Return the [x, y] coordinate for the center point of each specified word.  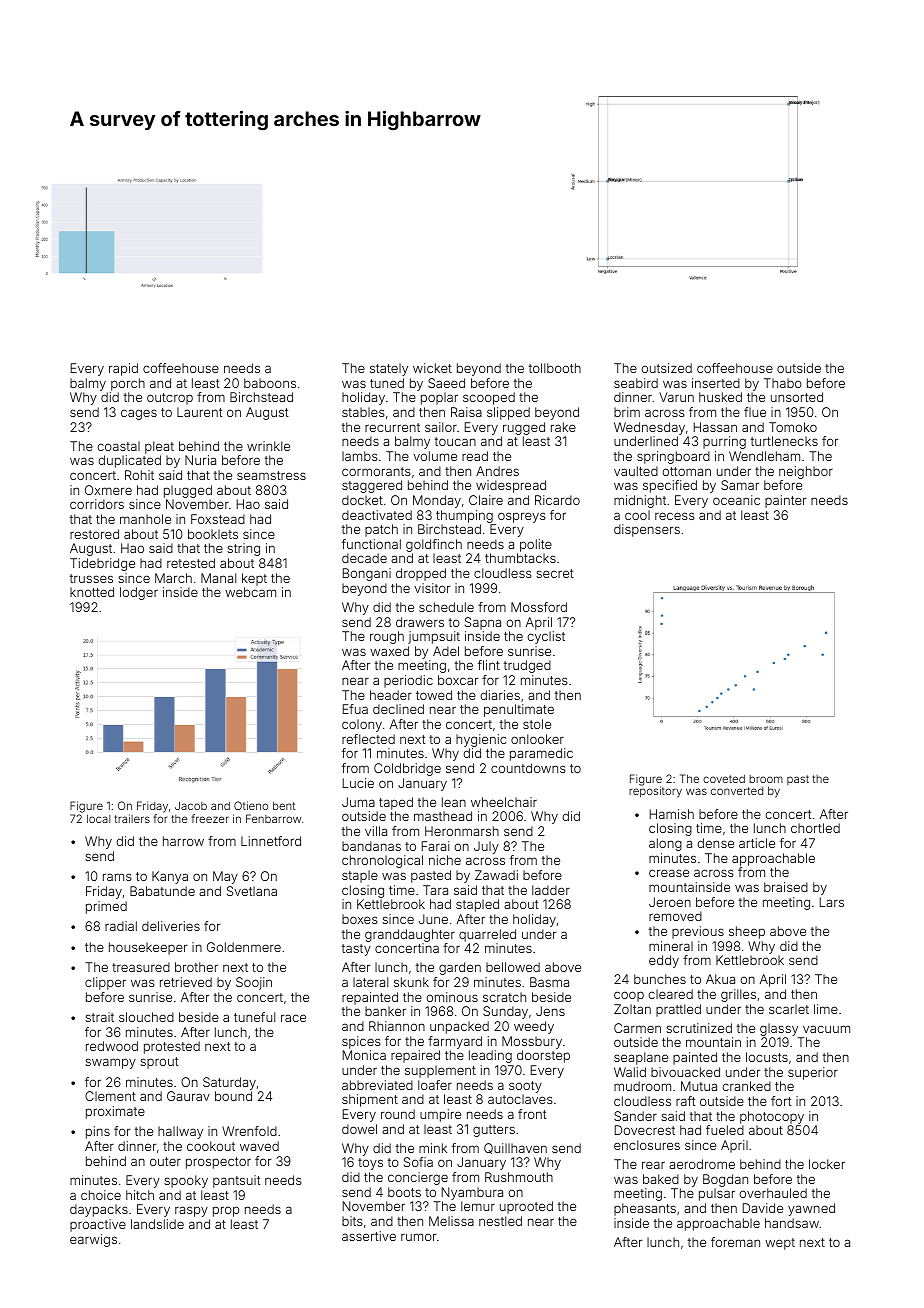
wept [780, 1244]
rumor [418, 1237]
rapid [123, 369]
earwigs [93, 1240]
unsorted [797, 397]
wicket [432, 368]
